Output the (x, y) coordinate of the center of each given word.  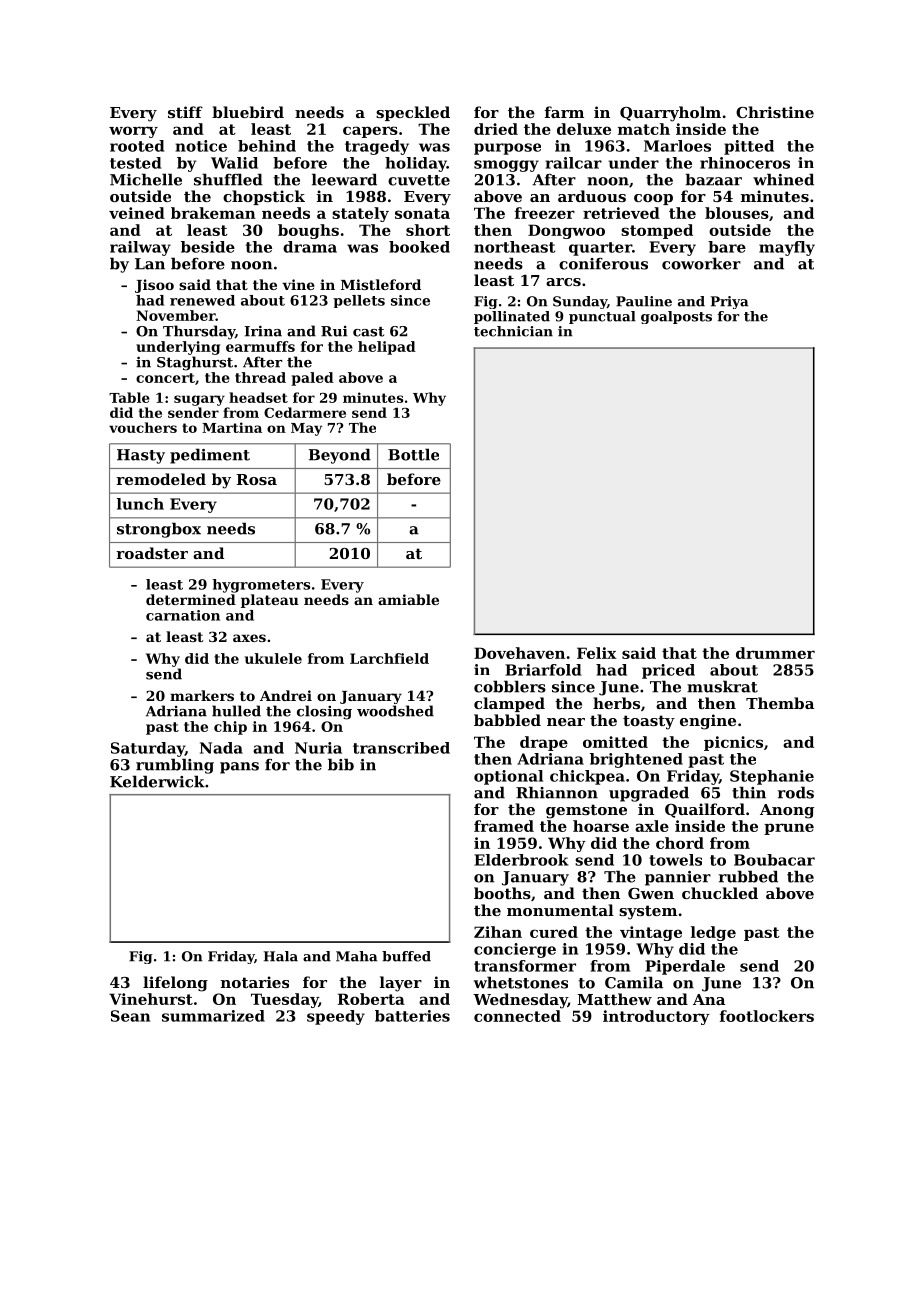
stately (360, 214)
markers (202, 695)
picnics (733, 743)
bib (341, 764)
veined (137, 213)
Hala (281, 956)
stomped (657, 231)
